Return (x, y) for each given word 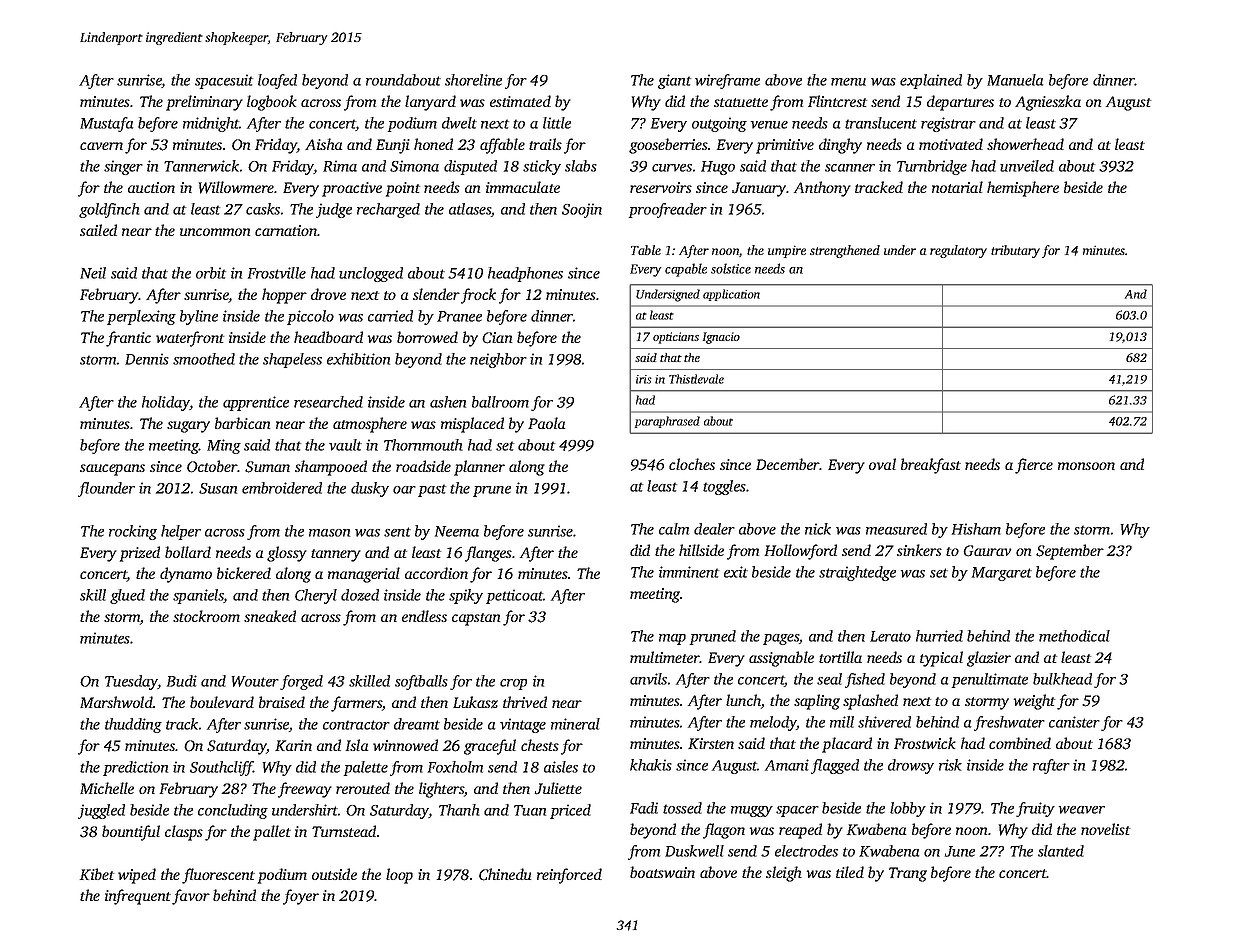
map (672, 639)
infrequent (138, 897)
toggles (724, 487)
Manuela (1015, 80)
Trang (908, 874)
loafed (277, 81)
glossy (287, 554)
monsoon (1086, 466)
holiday (166, 403)
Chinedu (505, 874)
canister (1074, 722)
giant (674, 81)
